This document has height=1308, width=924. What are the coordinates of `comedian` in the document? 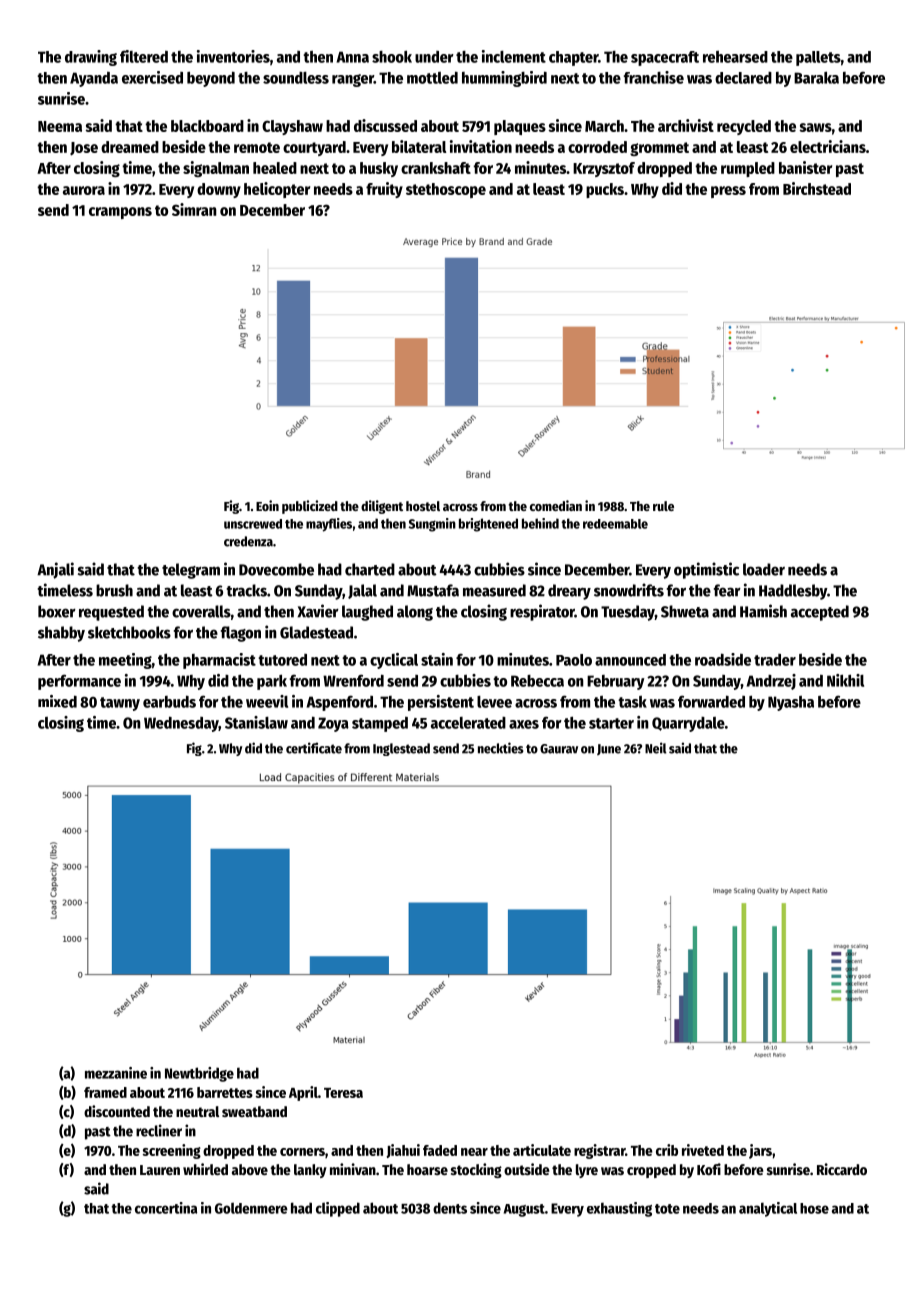 It's located at (556, 505).
